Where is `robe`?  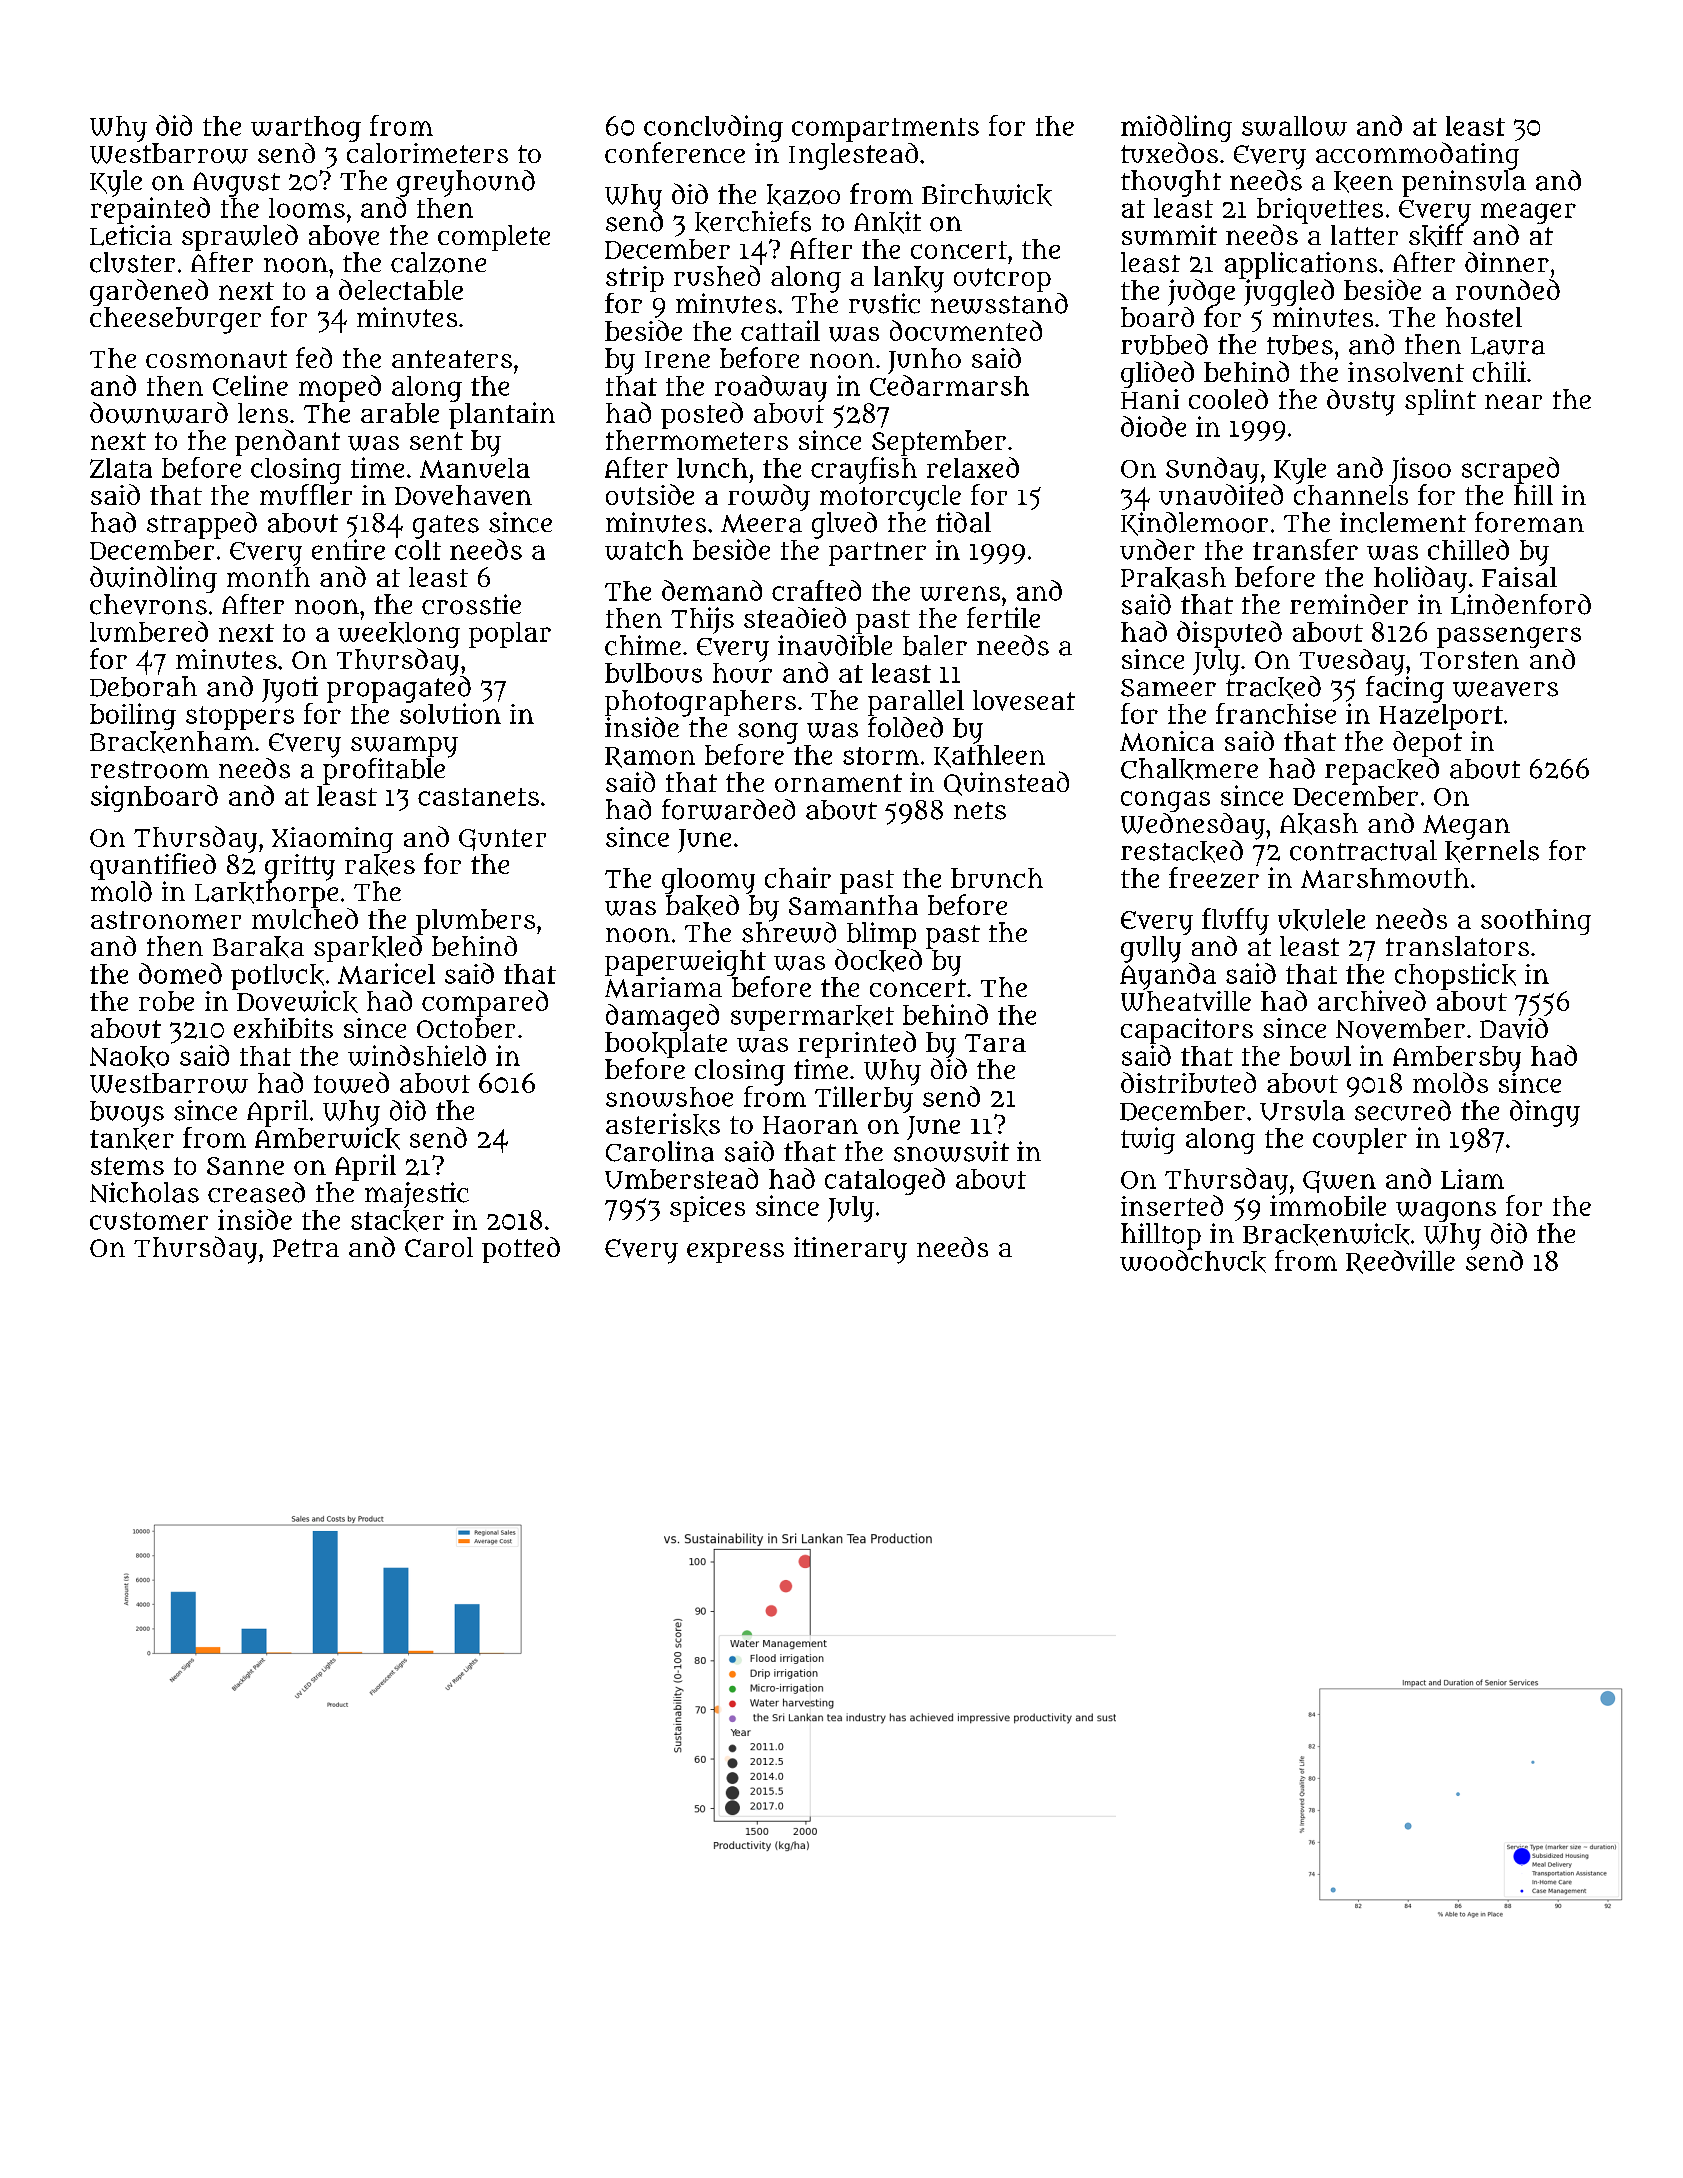 robe is located at coordinates (166, 1001).
